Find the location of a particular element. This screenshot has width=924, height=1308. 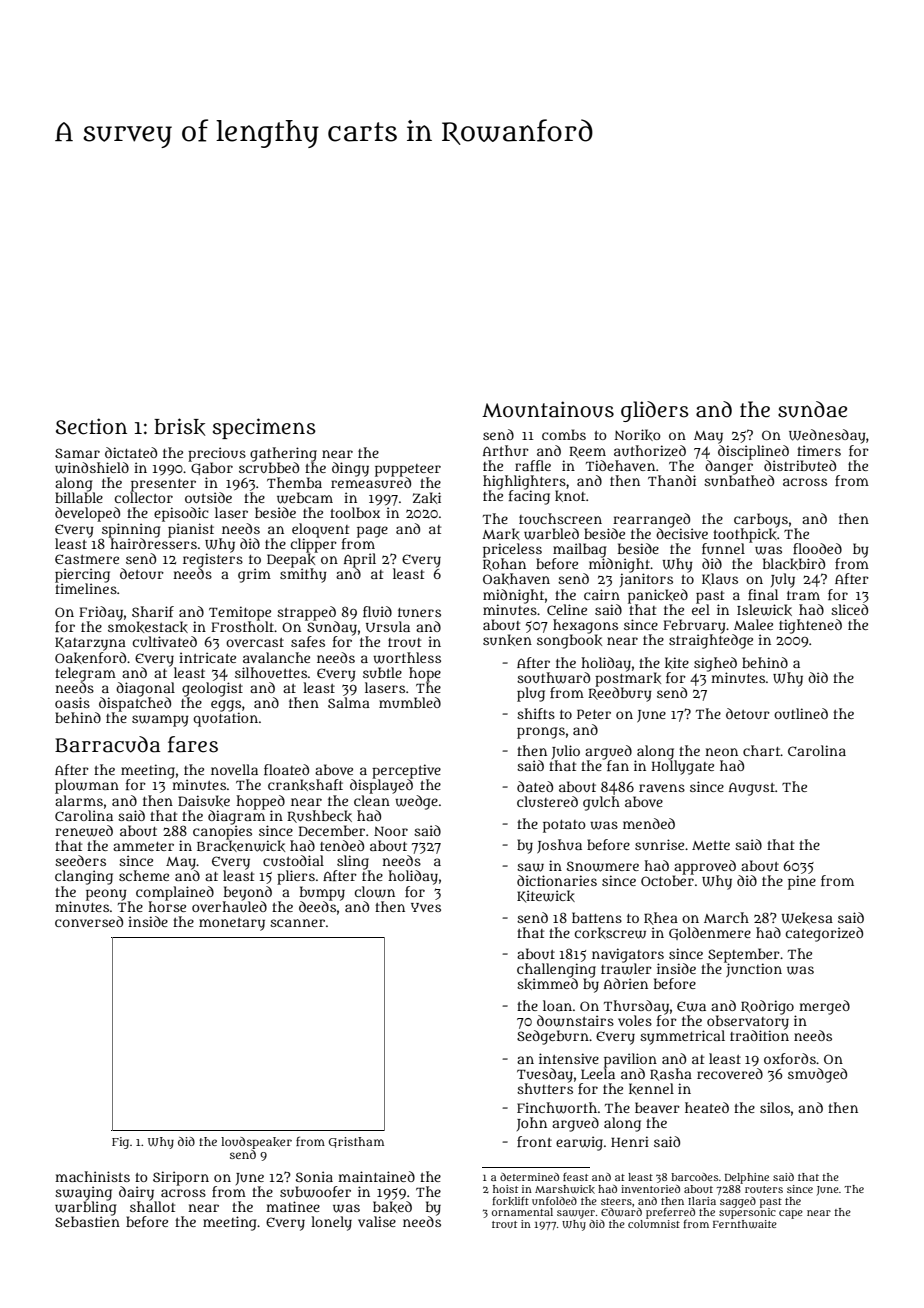

touchscreen is located at coordinates (560, 518).
